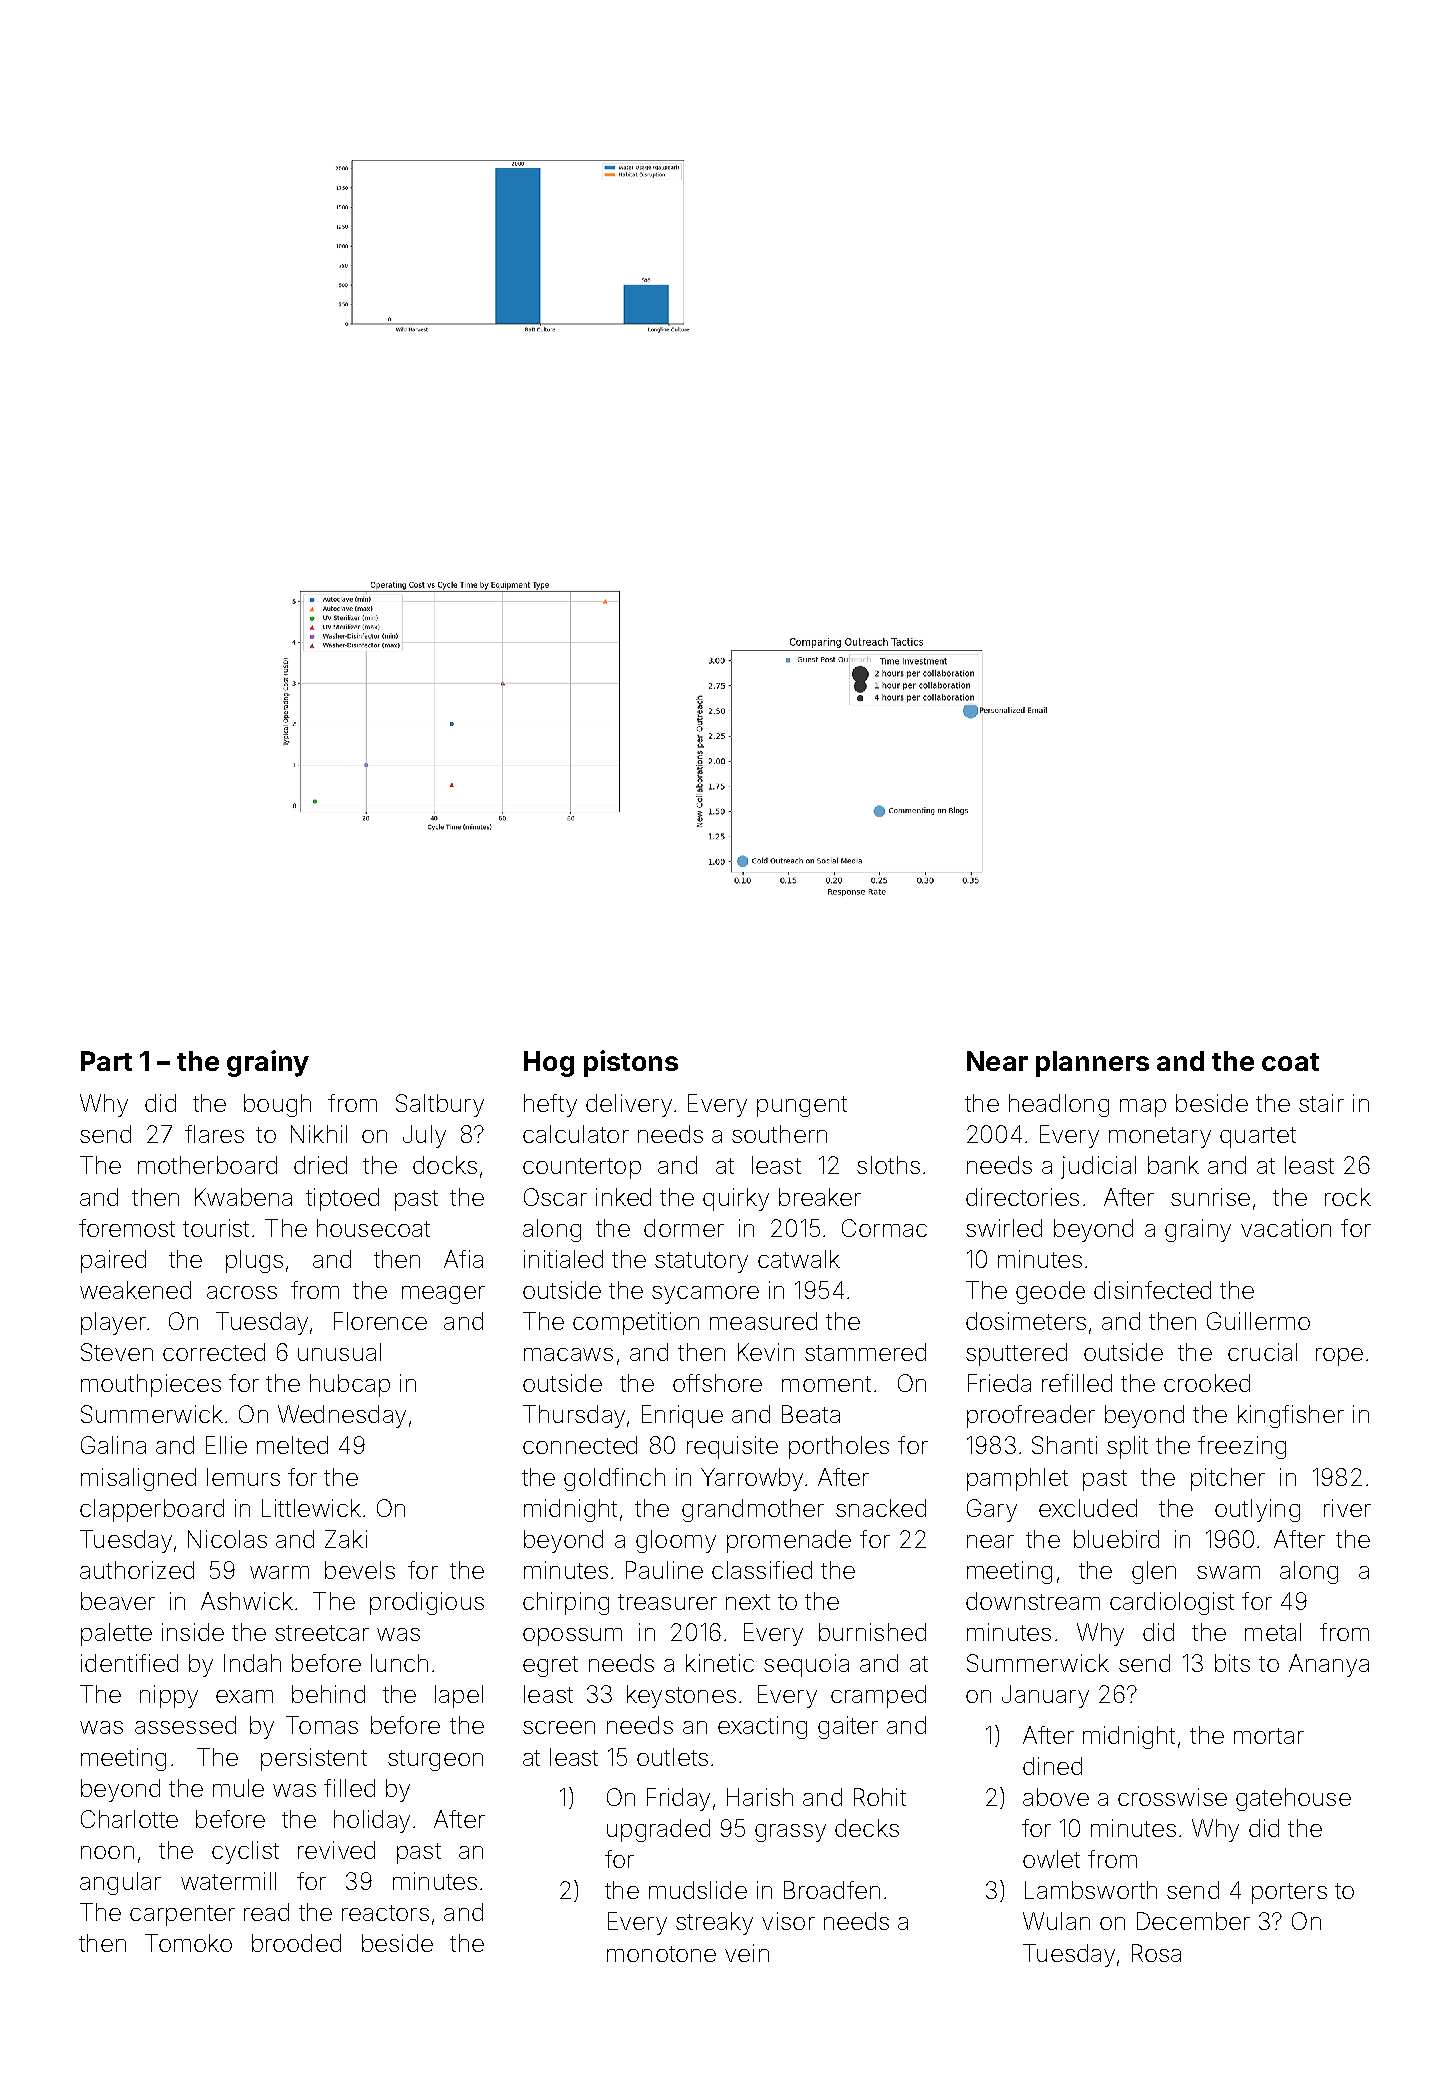 The width and height of the screenshot is (1450, 2100). Describe the element at coordinates (848, 1727) in the screenshot. I see `gaiter` at that location.
